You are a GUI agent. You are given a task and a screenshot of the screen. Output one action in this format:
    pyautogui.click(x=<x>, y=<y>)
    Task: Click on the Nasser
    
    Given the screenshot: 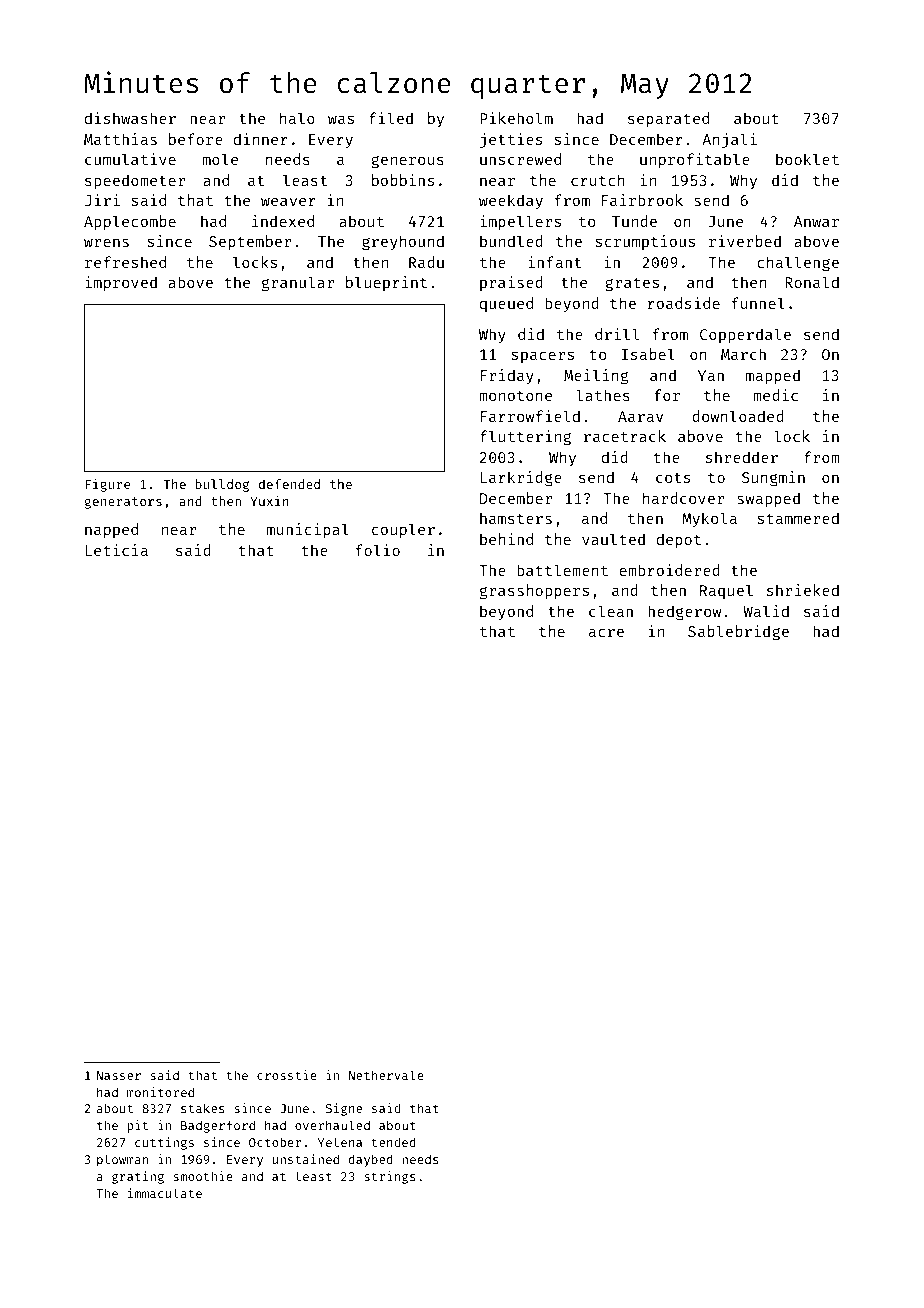 What is the action you would take?
    pyautogui.click(x=119, y=1075)
